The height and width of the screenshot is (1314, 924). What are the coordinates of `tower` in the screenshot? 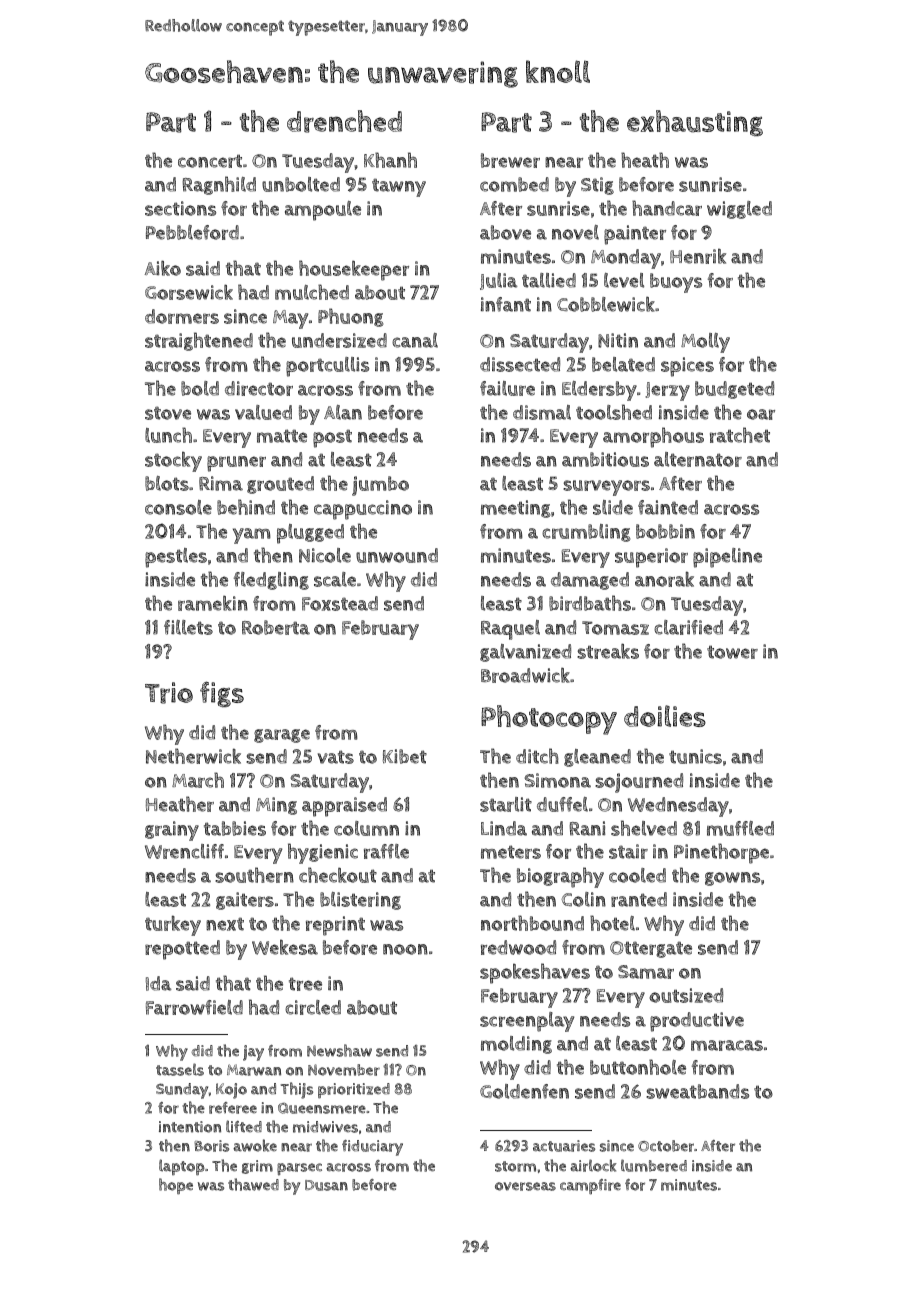 It's located at (732, 652).
